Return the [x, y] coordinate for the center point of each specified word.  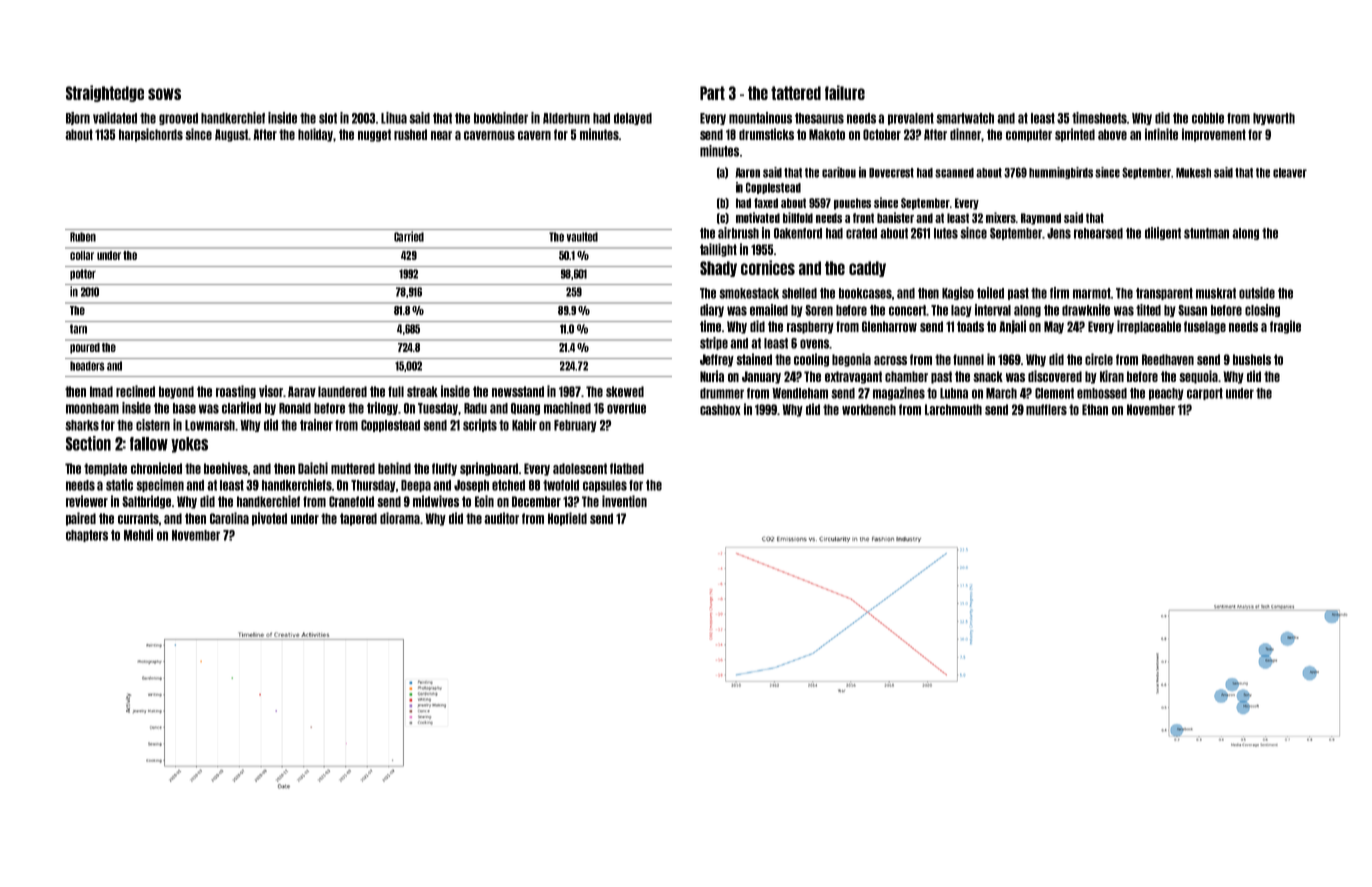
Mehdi [138, 535]
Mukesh [1193, 173]
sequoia [1198, 377]
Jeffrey [717, 360]
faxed [766, 203]
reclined [135, 391]
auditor [501, 518]
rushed [410, 134]
